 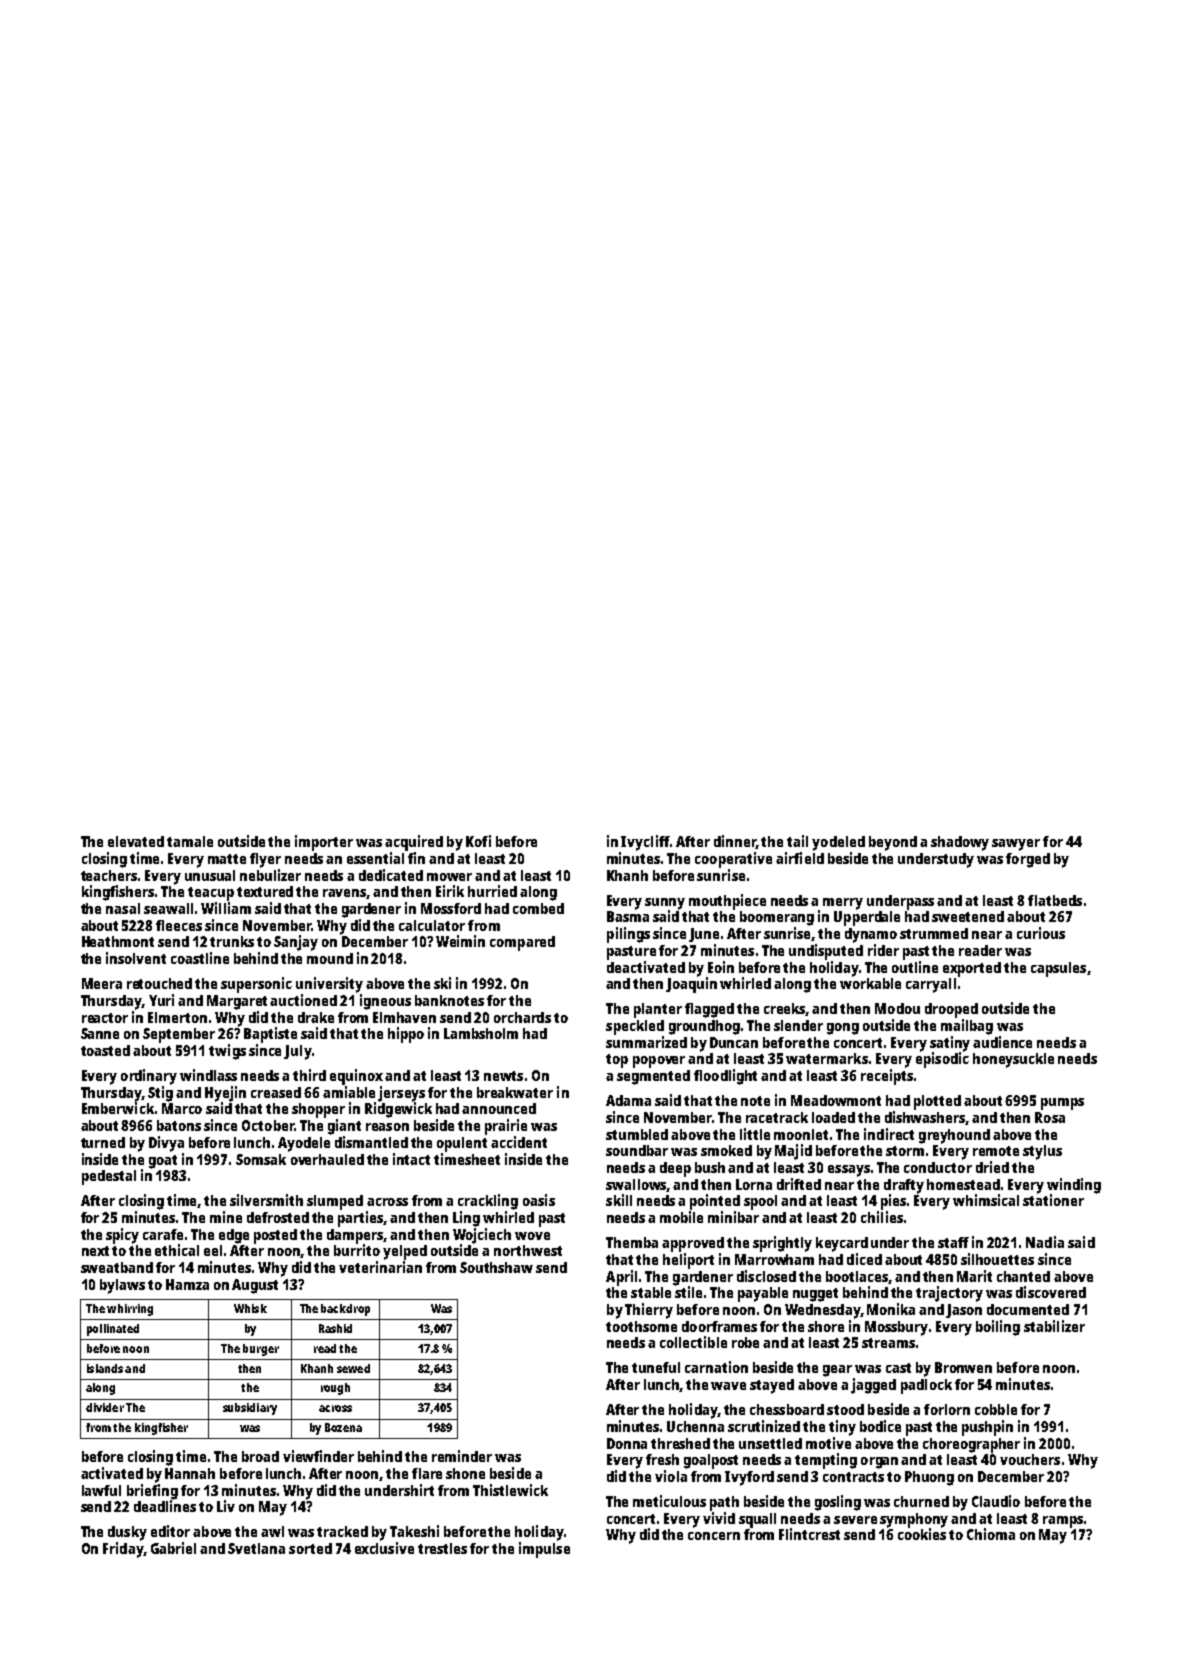 I want to click on stumbled, so click(x=637, y=1134).
